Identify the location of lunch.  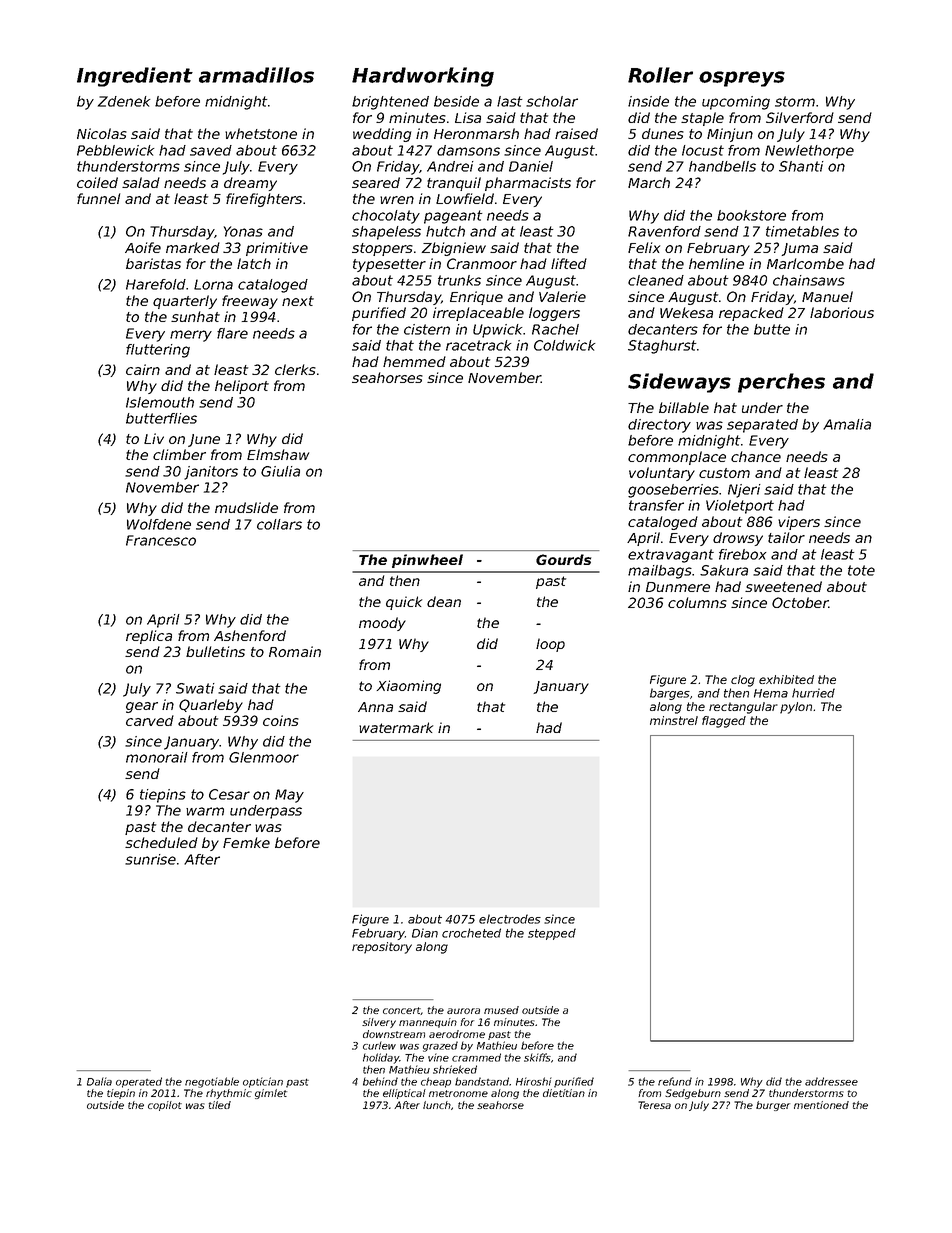
(437, 1105).
